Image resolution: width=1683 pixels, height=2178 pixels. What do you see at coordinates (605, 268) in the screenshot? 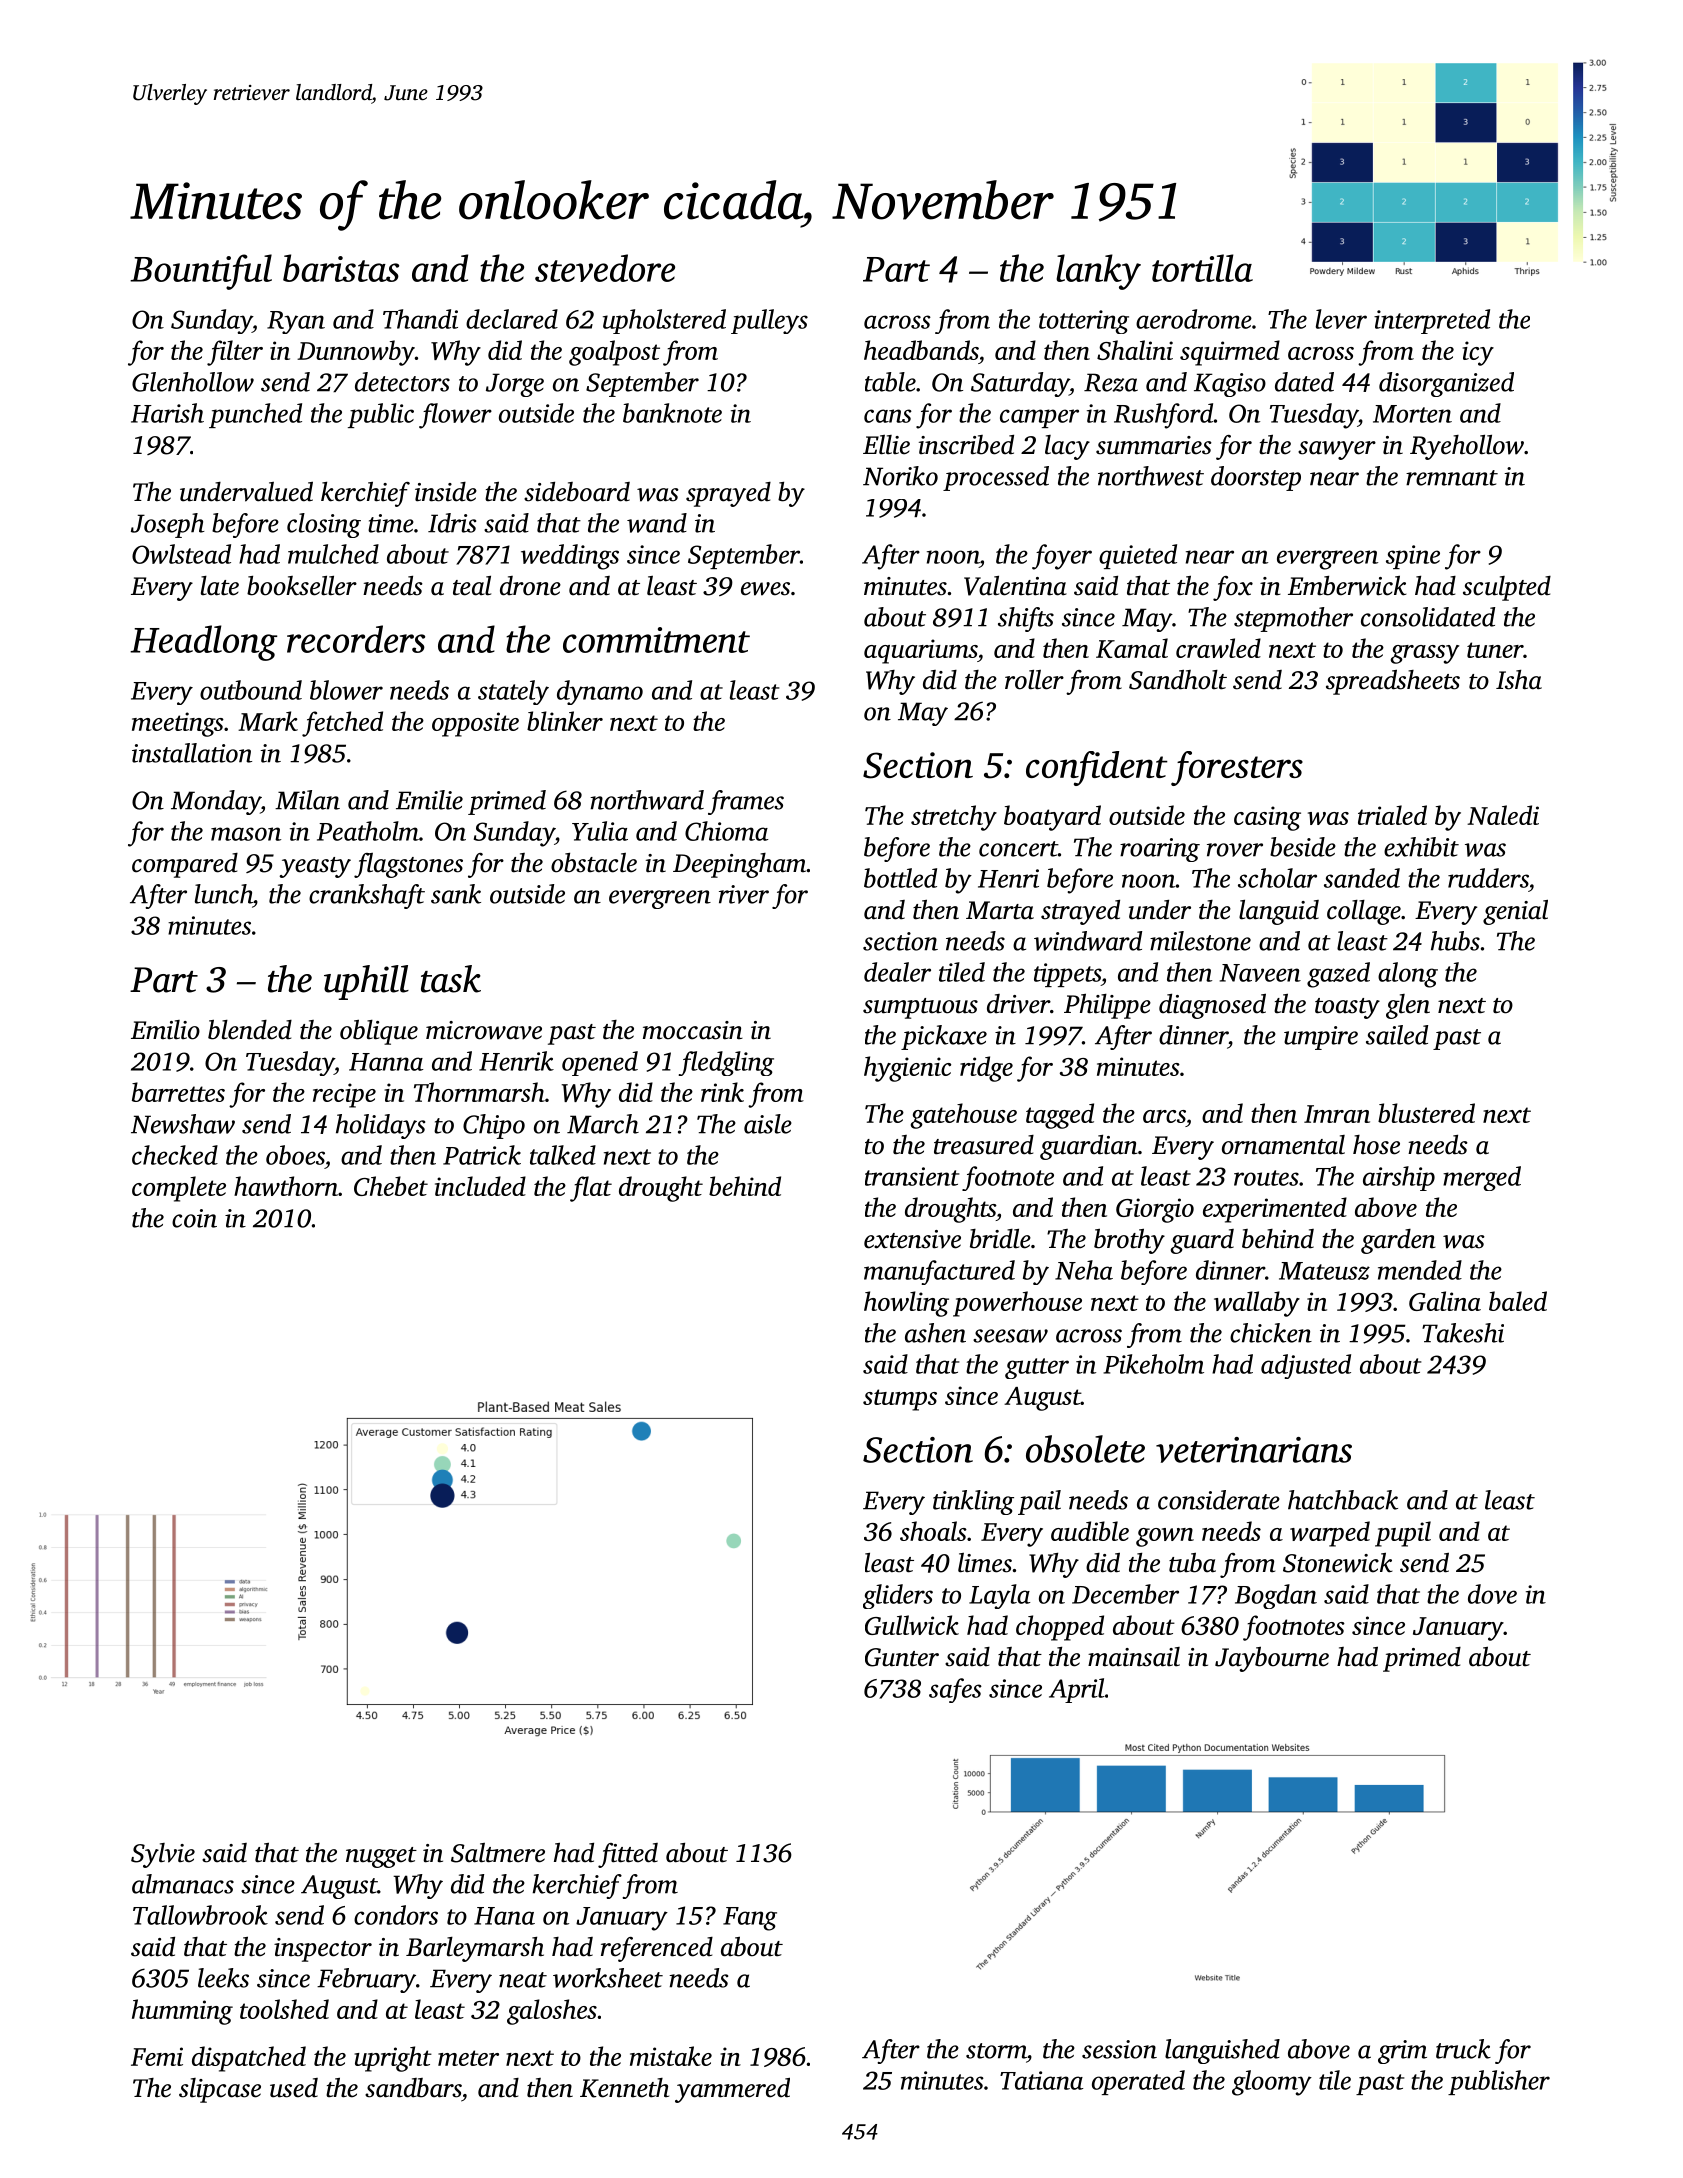
I see `stevedore` at bounding box center [605, 268].
